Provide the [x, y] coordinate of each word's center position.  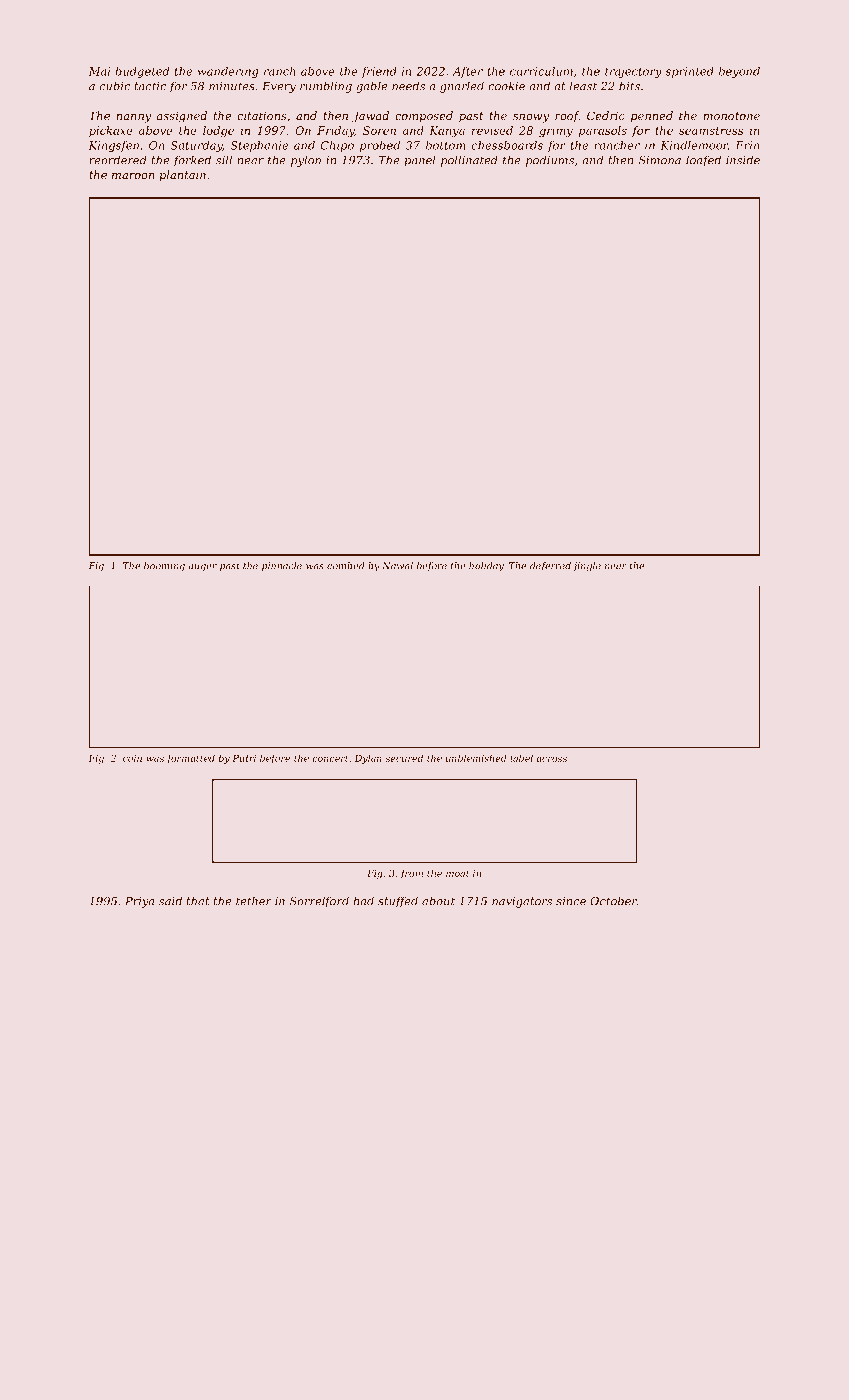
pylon [306, 161]
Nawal [398, 566]
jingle [586, 567]
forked [192, 161]
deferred [550, 566]
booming [164, 567]
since [571, 901]
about [438, 901]
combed [346, 566]
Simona [659, 160]
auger [202, 568]
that [198, 901]
